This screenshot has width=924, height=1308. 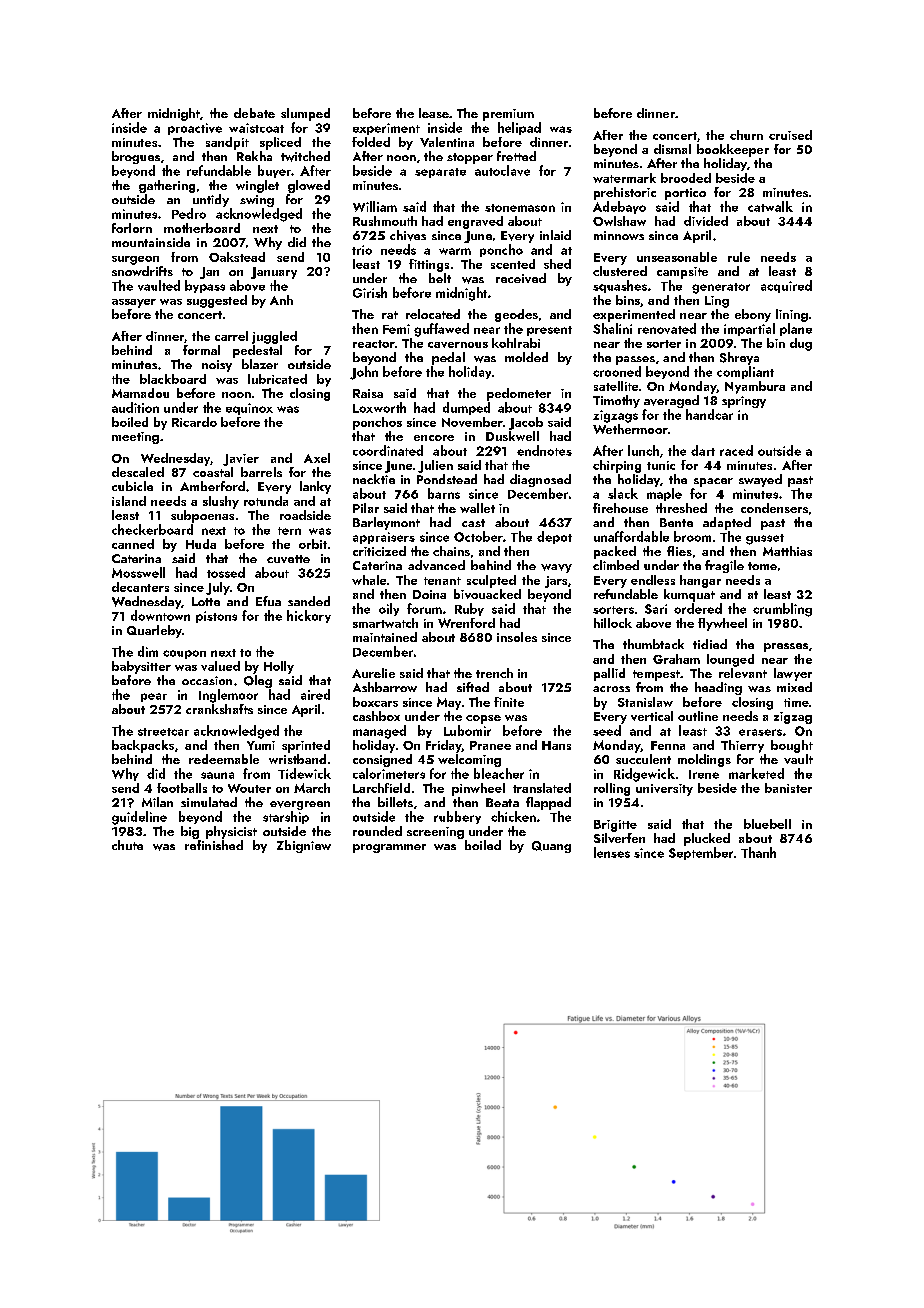 What do you see at coordinates (473, 523) in the screenshot?
I see `cast` at bounding box center [473, 523].
